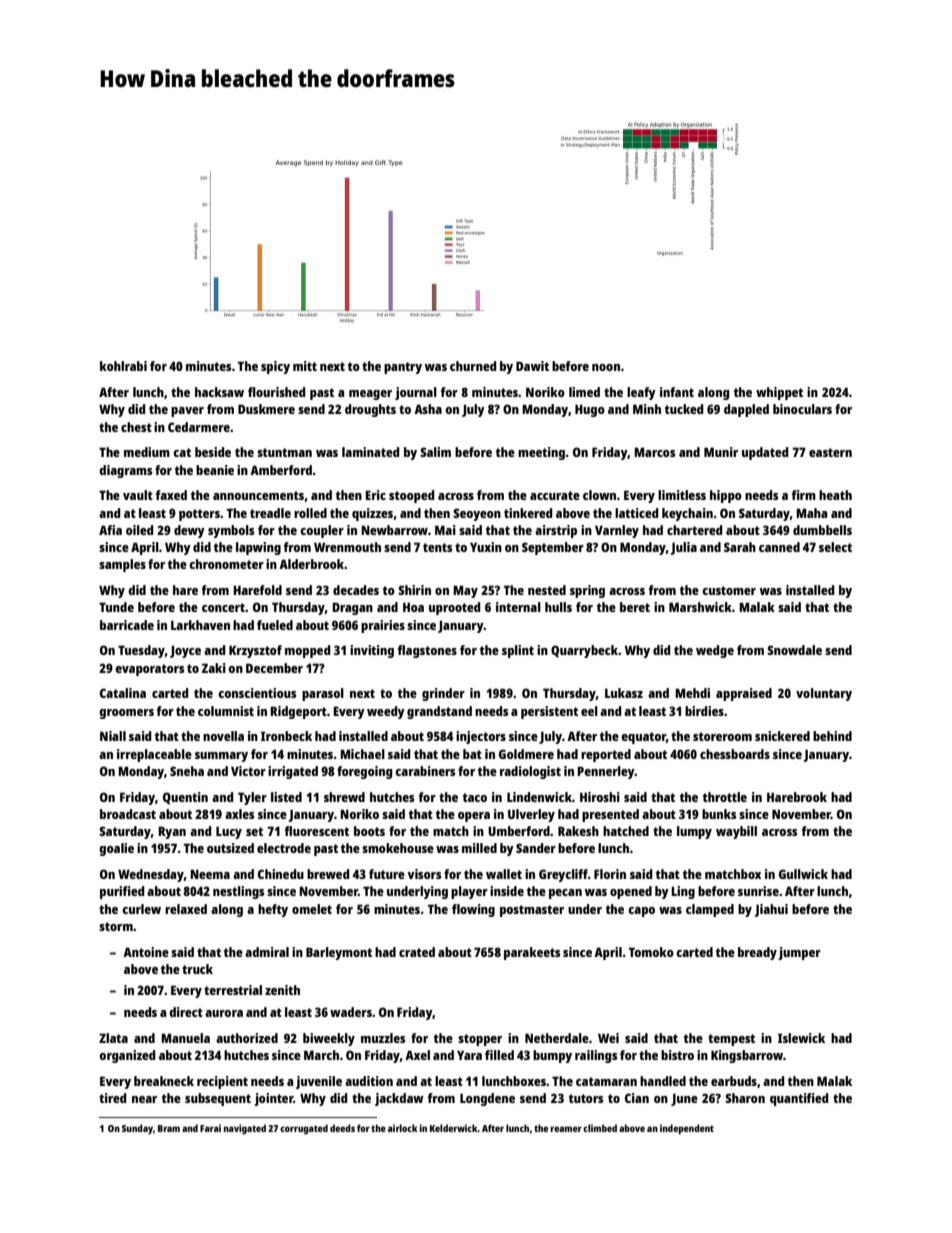 The image size is (952, 1233). What do you see at coordinates (606, 367) in the screenshot?
I see `noon` at bounding box center [606, 367].
